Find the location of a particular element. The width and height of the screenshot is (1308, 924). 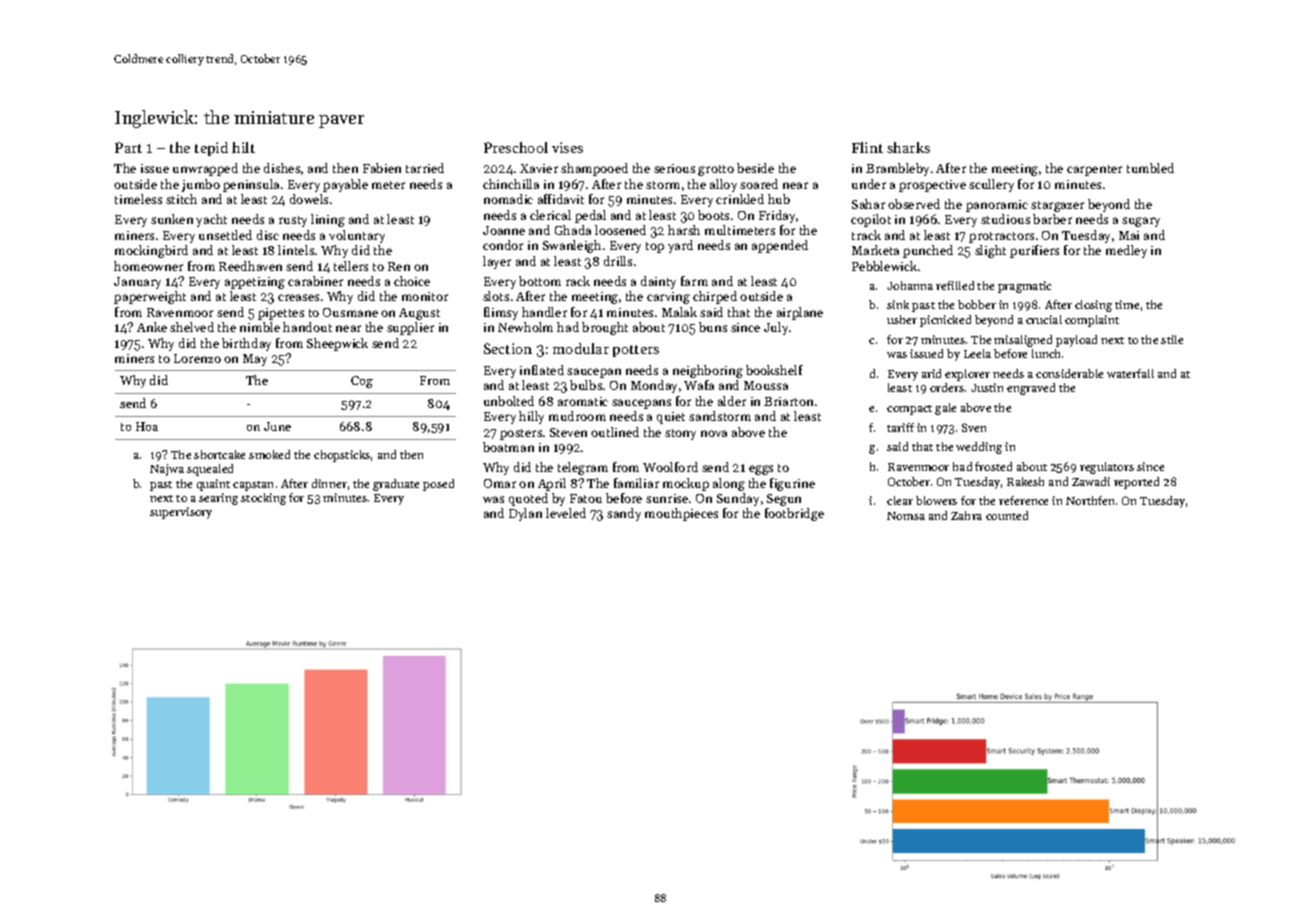

footbridge is located at coordinates (794, 514).
